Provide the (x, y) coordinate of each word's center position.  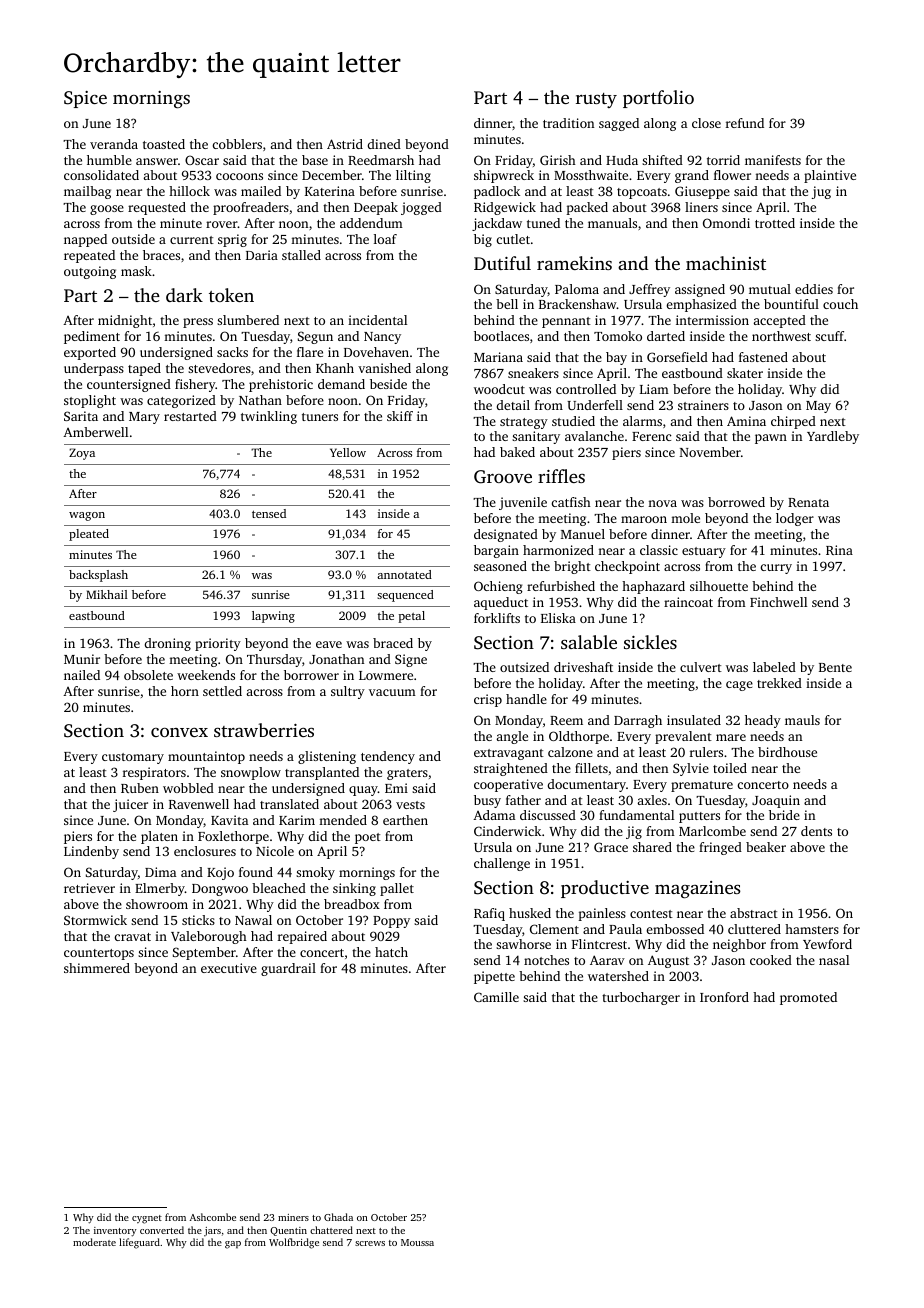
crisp (488, 700)
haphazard (653, 587)
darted (666, 336)
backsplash (98, 576)
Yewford (827, 944)
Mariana (498, 357)
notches (546, 960)
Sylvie (691, 769)
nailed (82, 675)
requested (157, 208)
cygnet (147, 1219)
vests (410, 805)
